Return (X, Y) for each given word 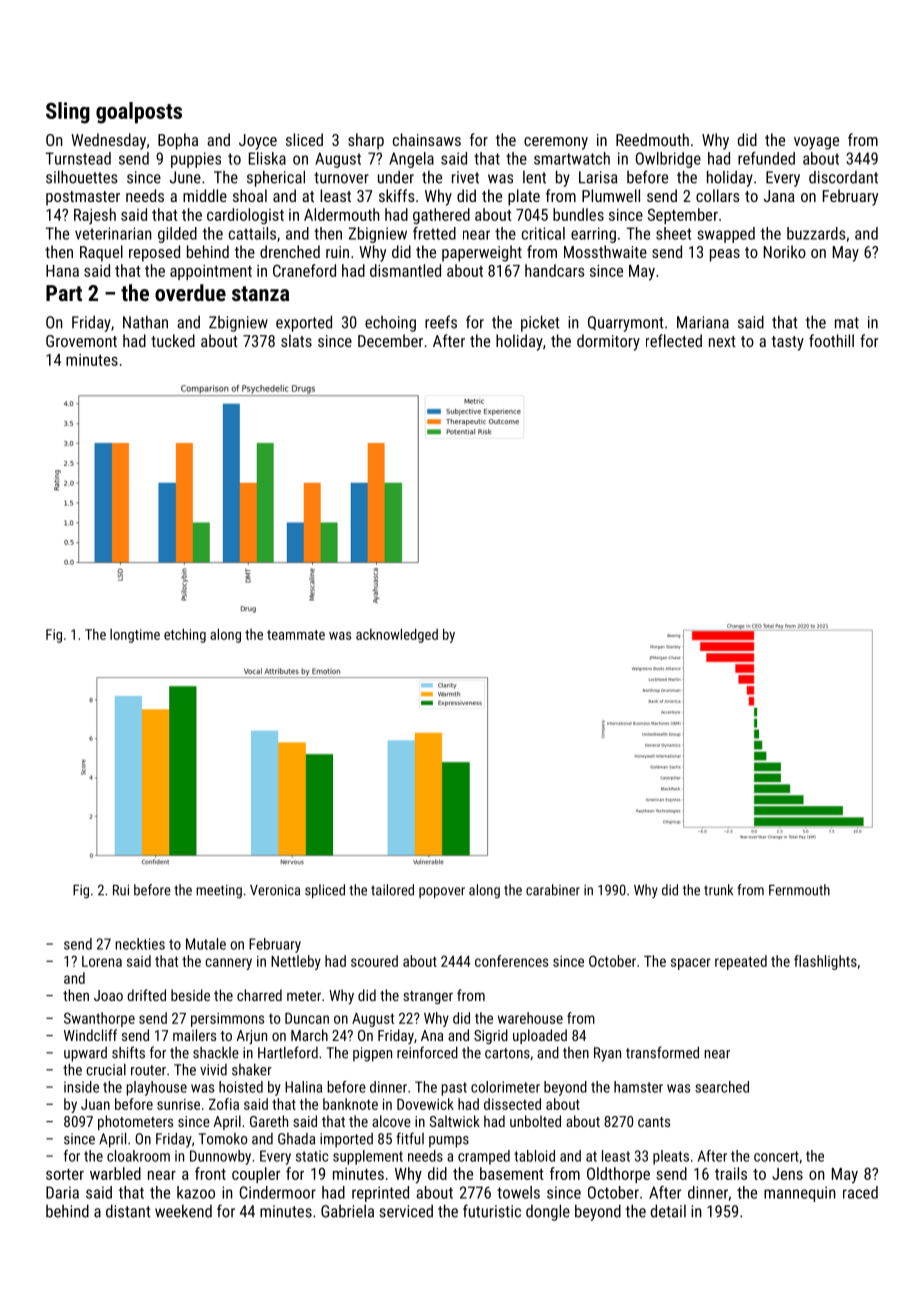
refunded (766, 158)
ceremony (556, 143)
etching (185, 635)
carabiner (553, 890)
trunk (718, 890)
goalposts (139, 113)
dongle (548, 1212)
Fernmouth (799, 890)
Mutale (206, 944)
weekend (183, 1211)
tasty (787, 343)
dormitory (608, 342)
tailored (392, 890)
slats (296, 340)
